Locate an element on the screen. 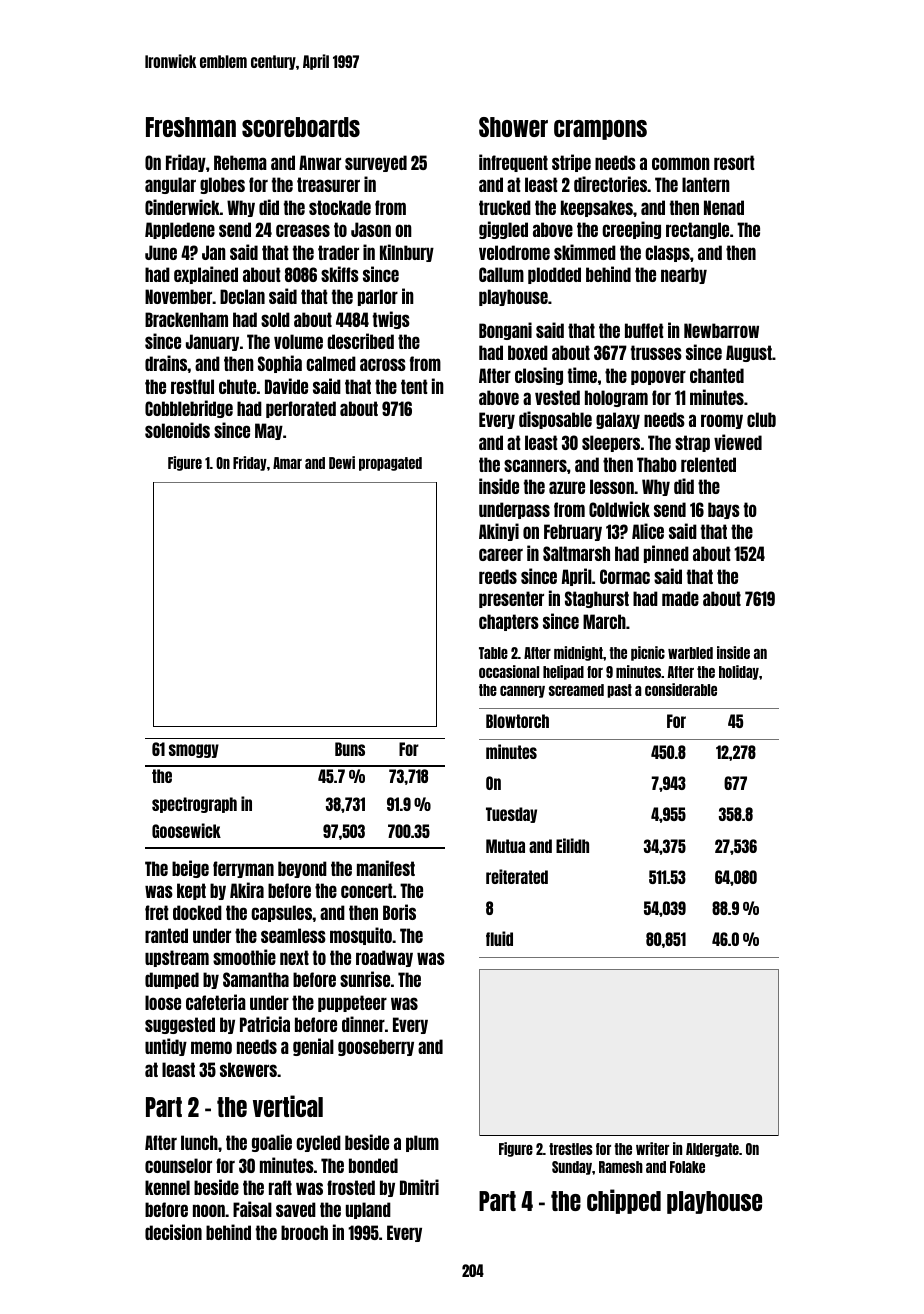 This screenshot has width=924, height=1314. Blowtorch is located at coordinates (517, 721).
